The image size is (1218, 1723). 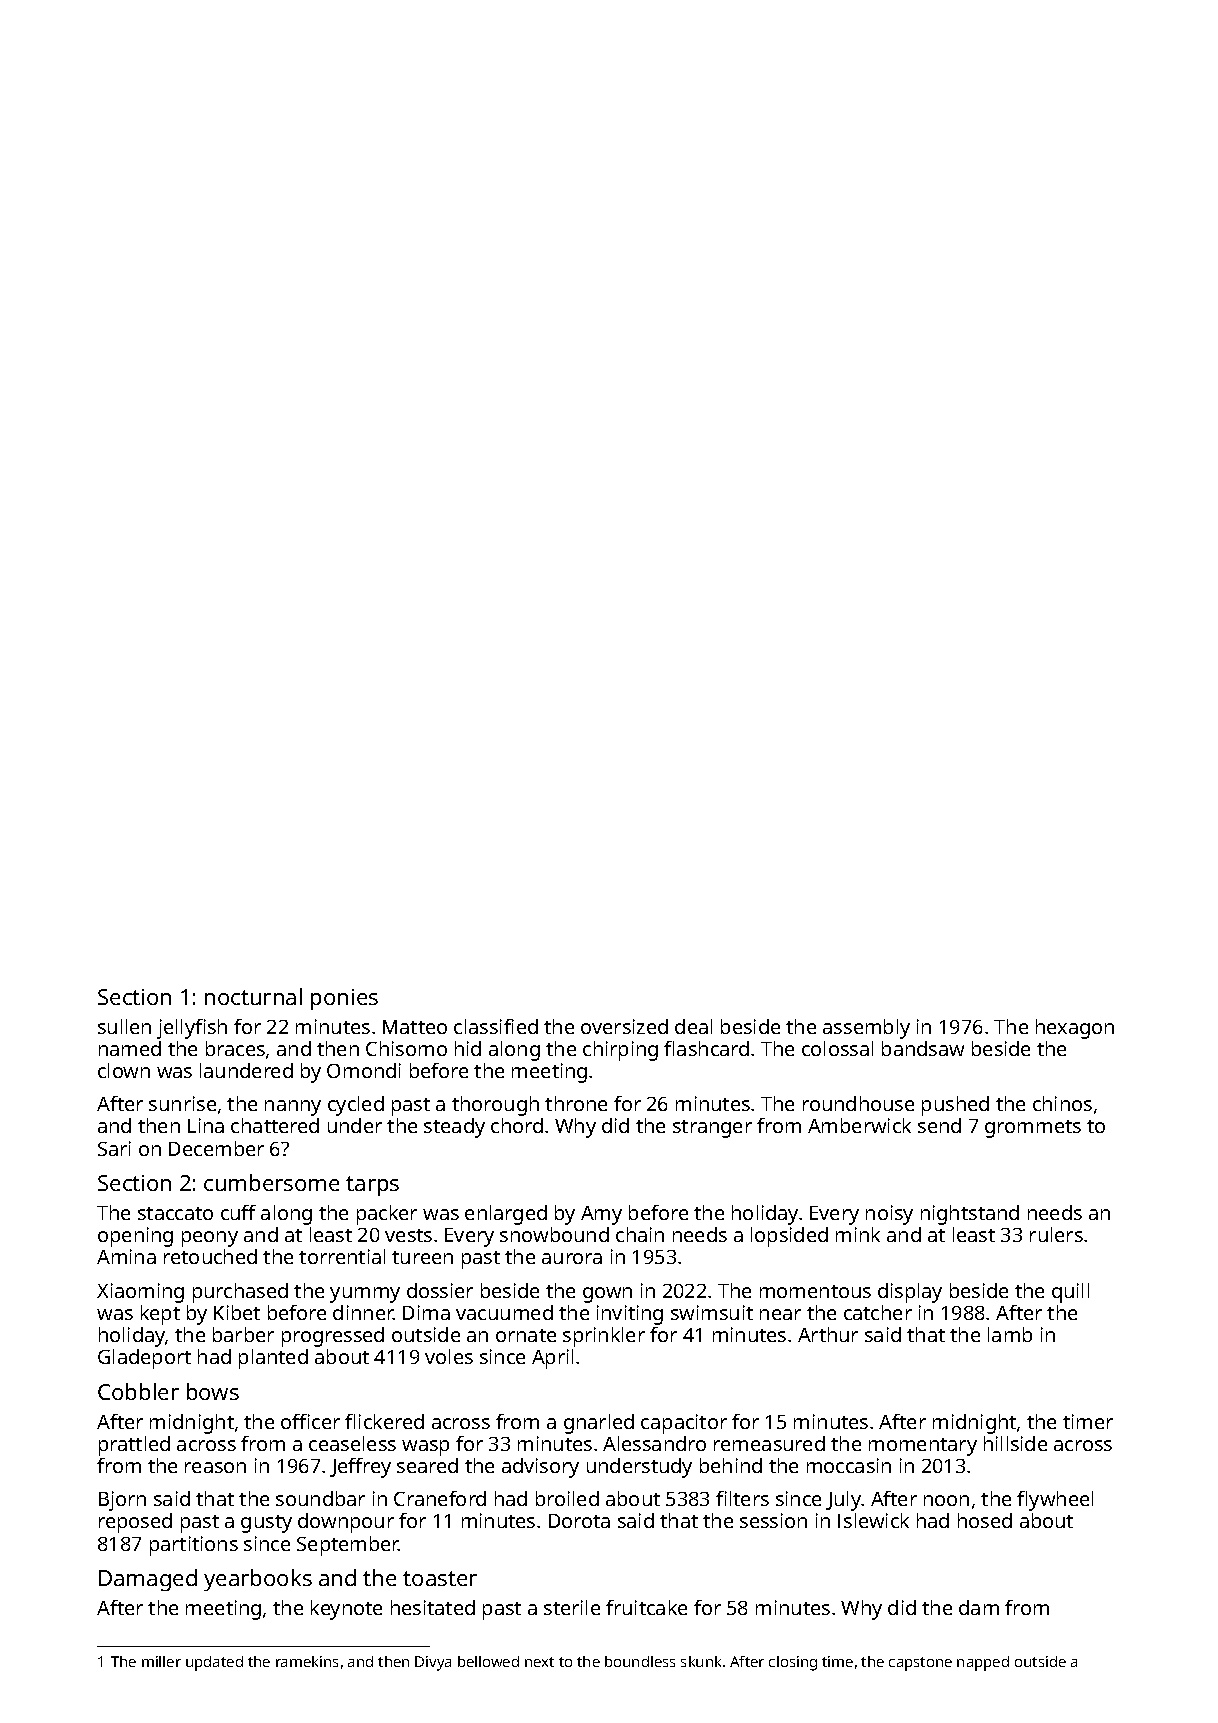 What do you see at coordinates (144, 1359) in the document?
I see `Gladeport` at bounding box center [144, 1359].
